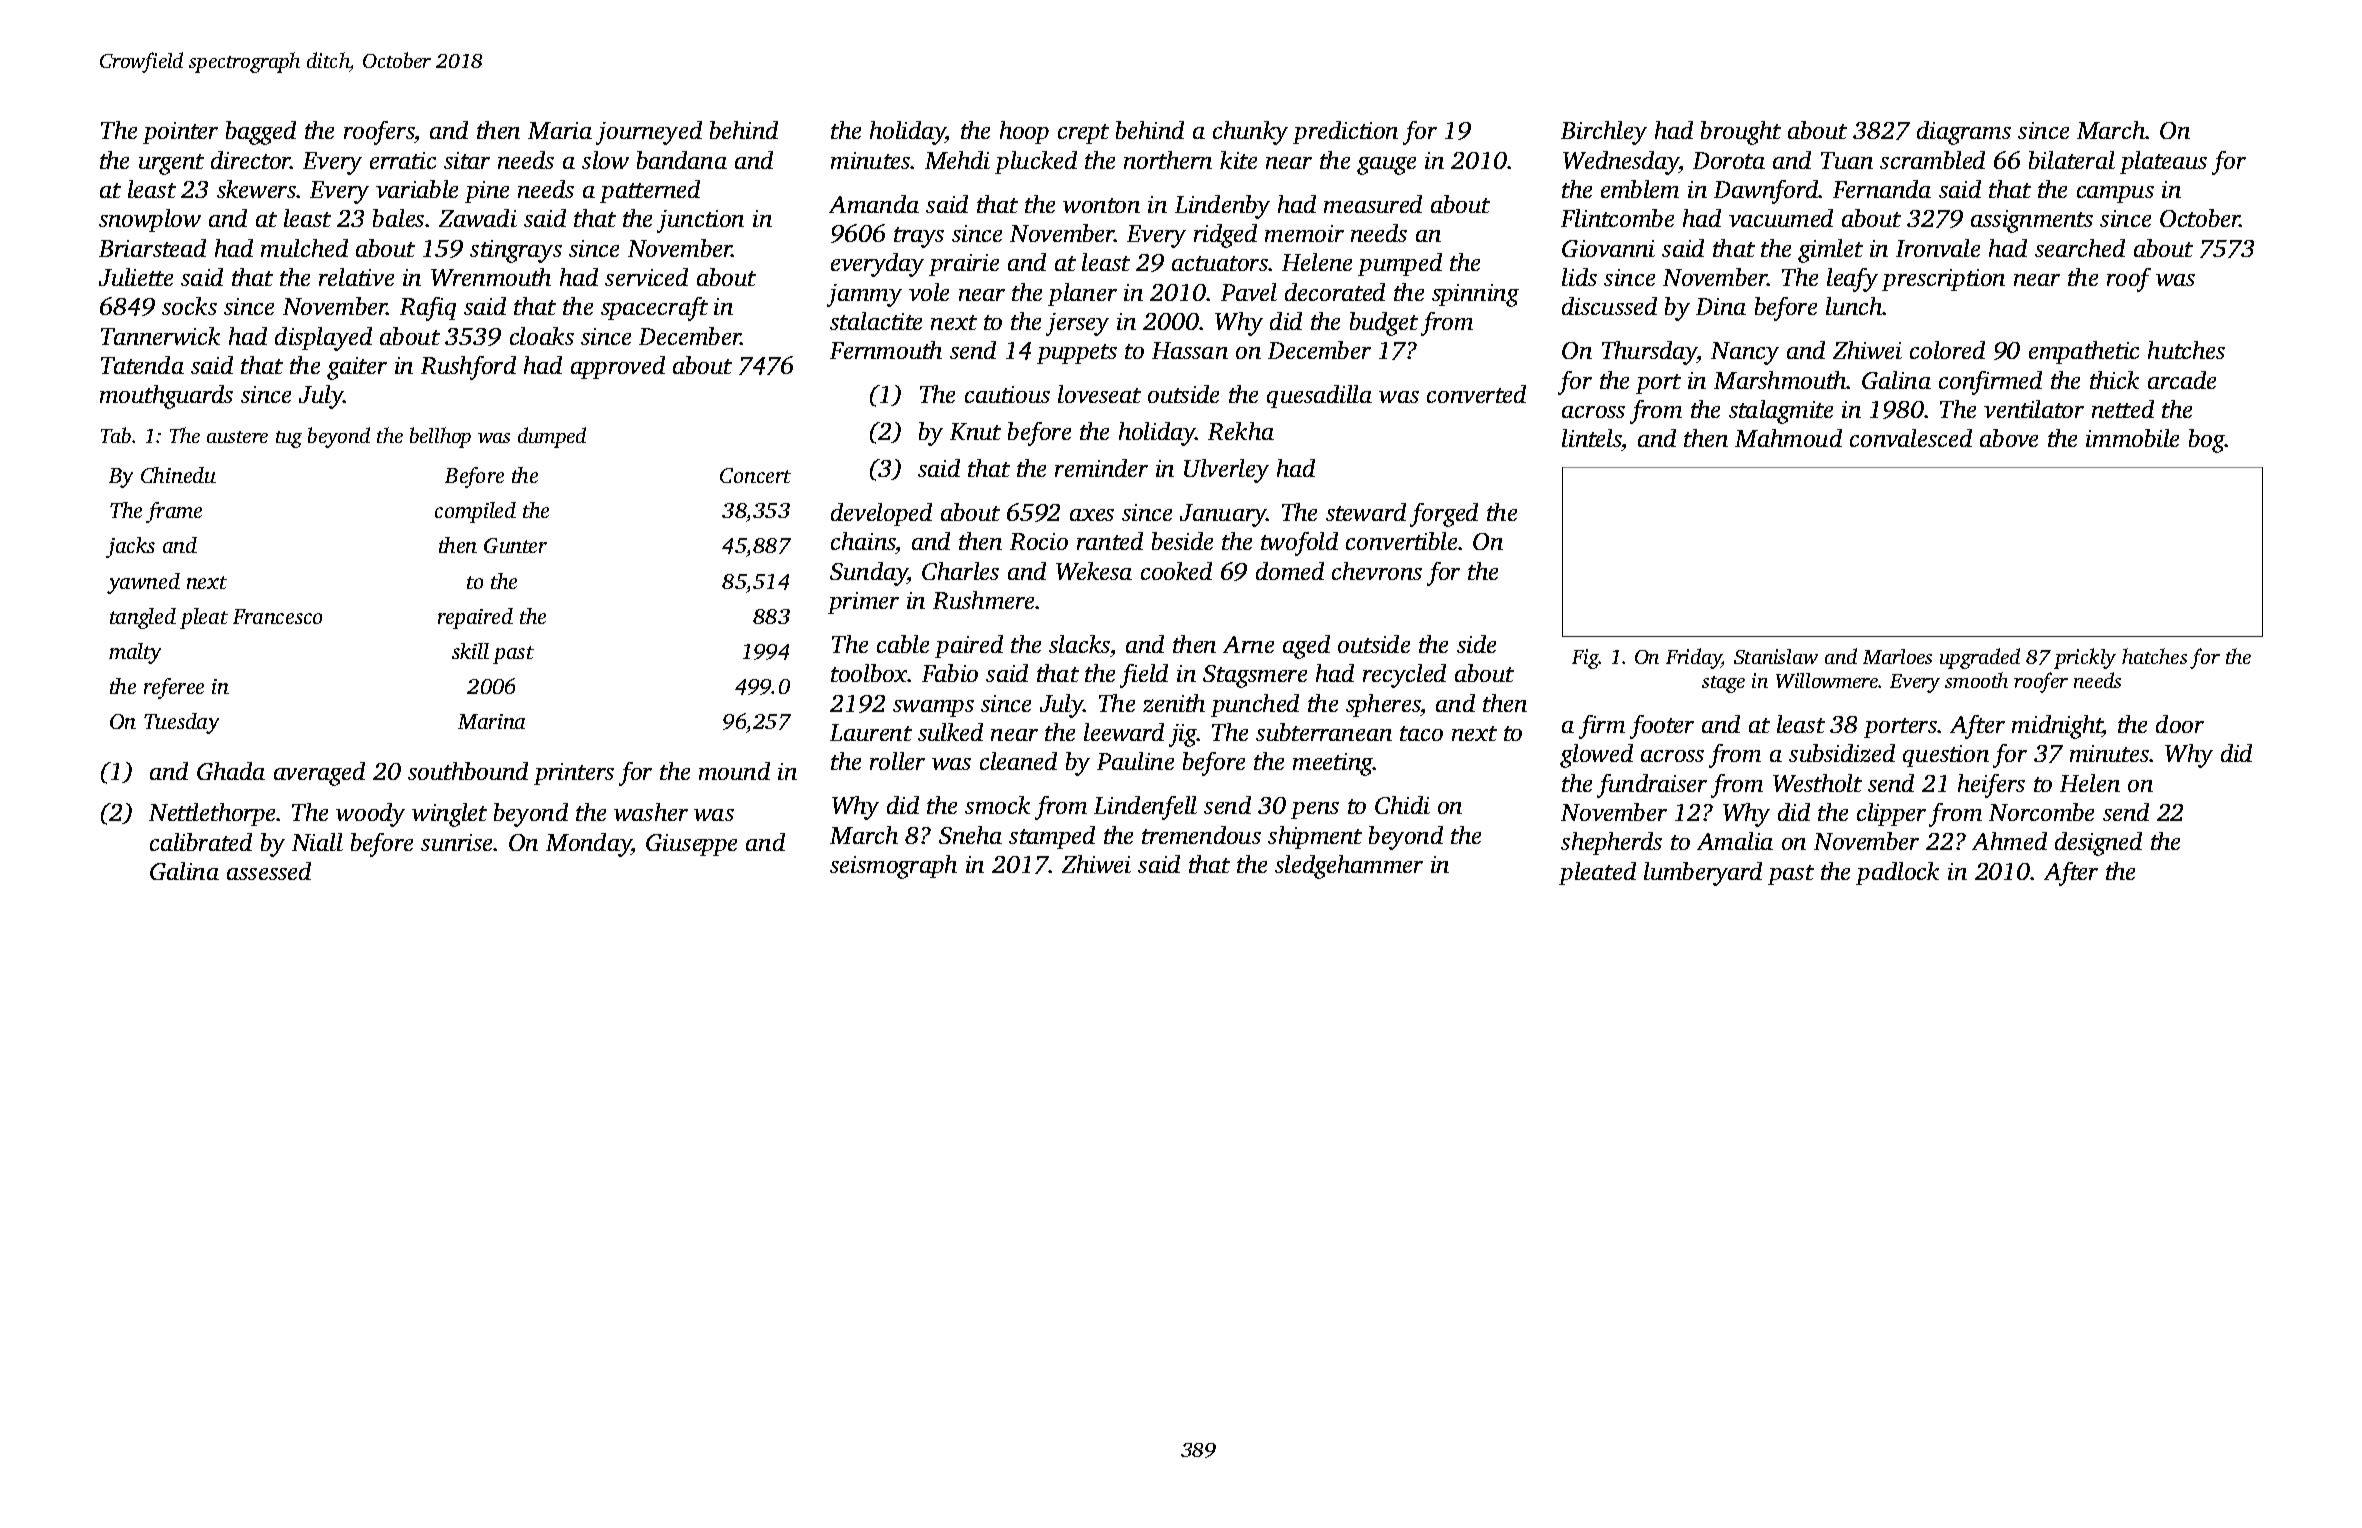 The width and height of the page is (2362, 1528). Describe the element at coordinates (1223, 515) in the page. I see `January` at that location.
